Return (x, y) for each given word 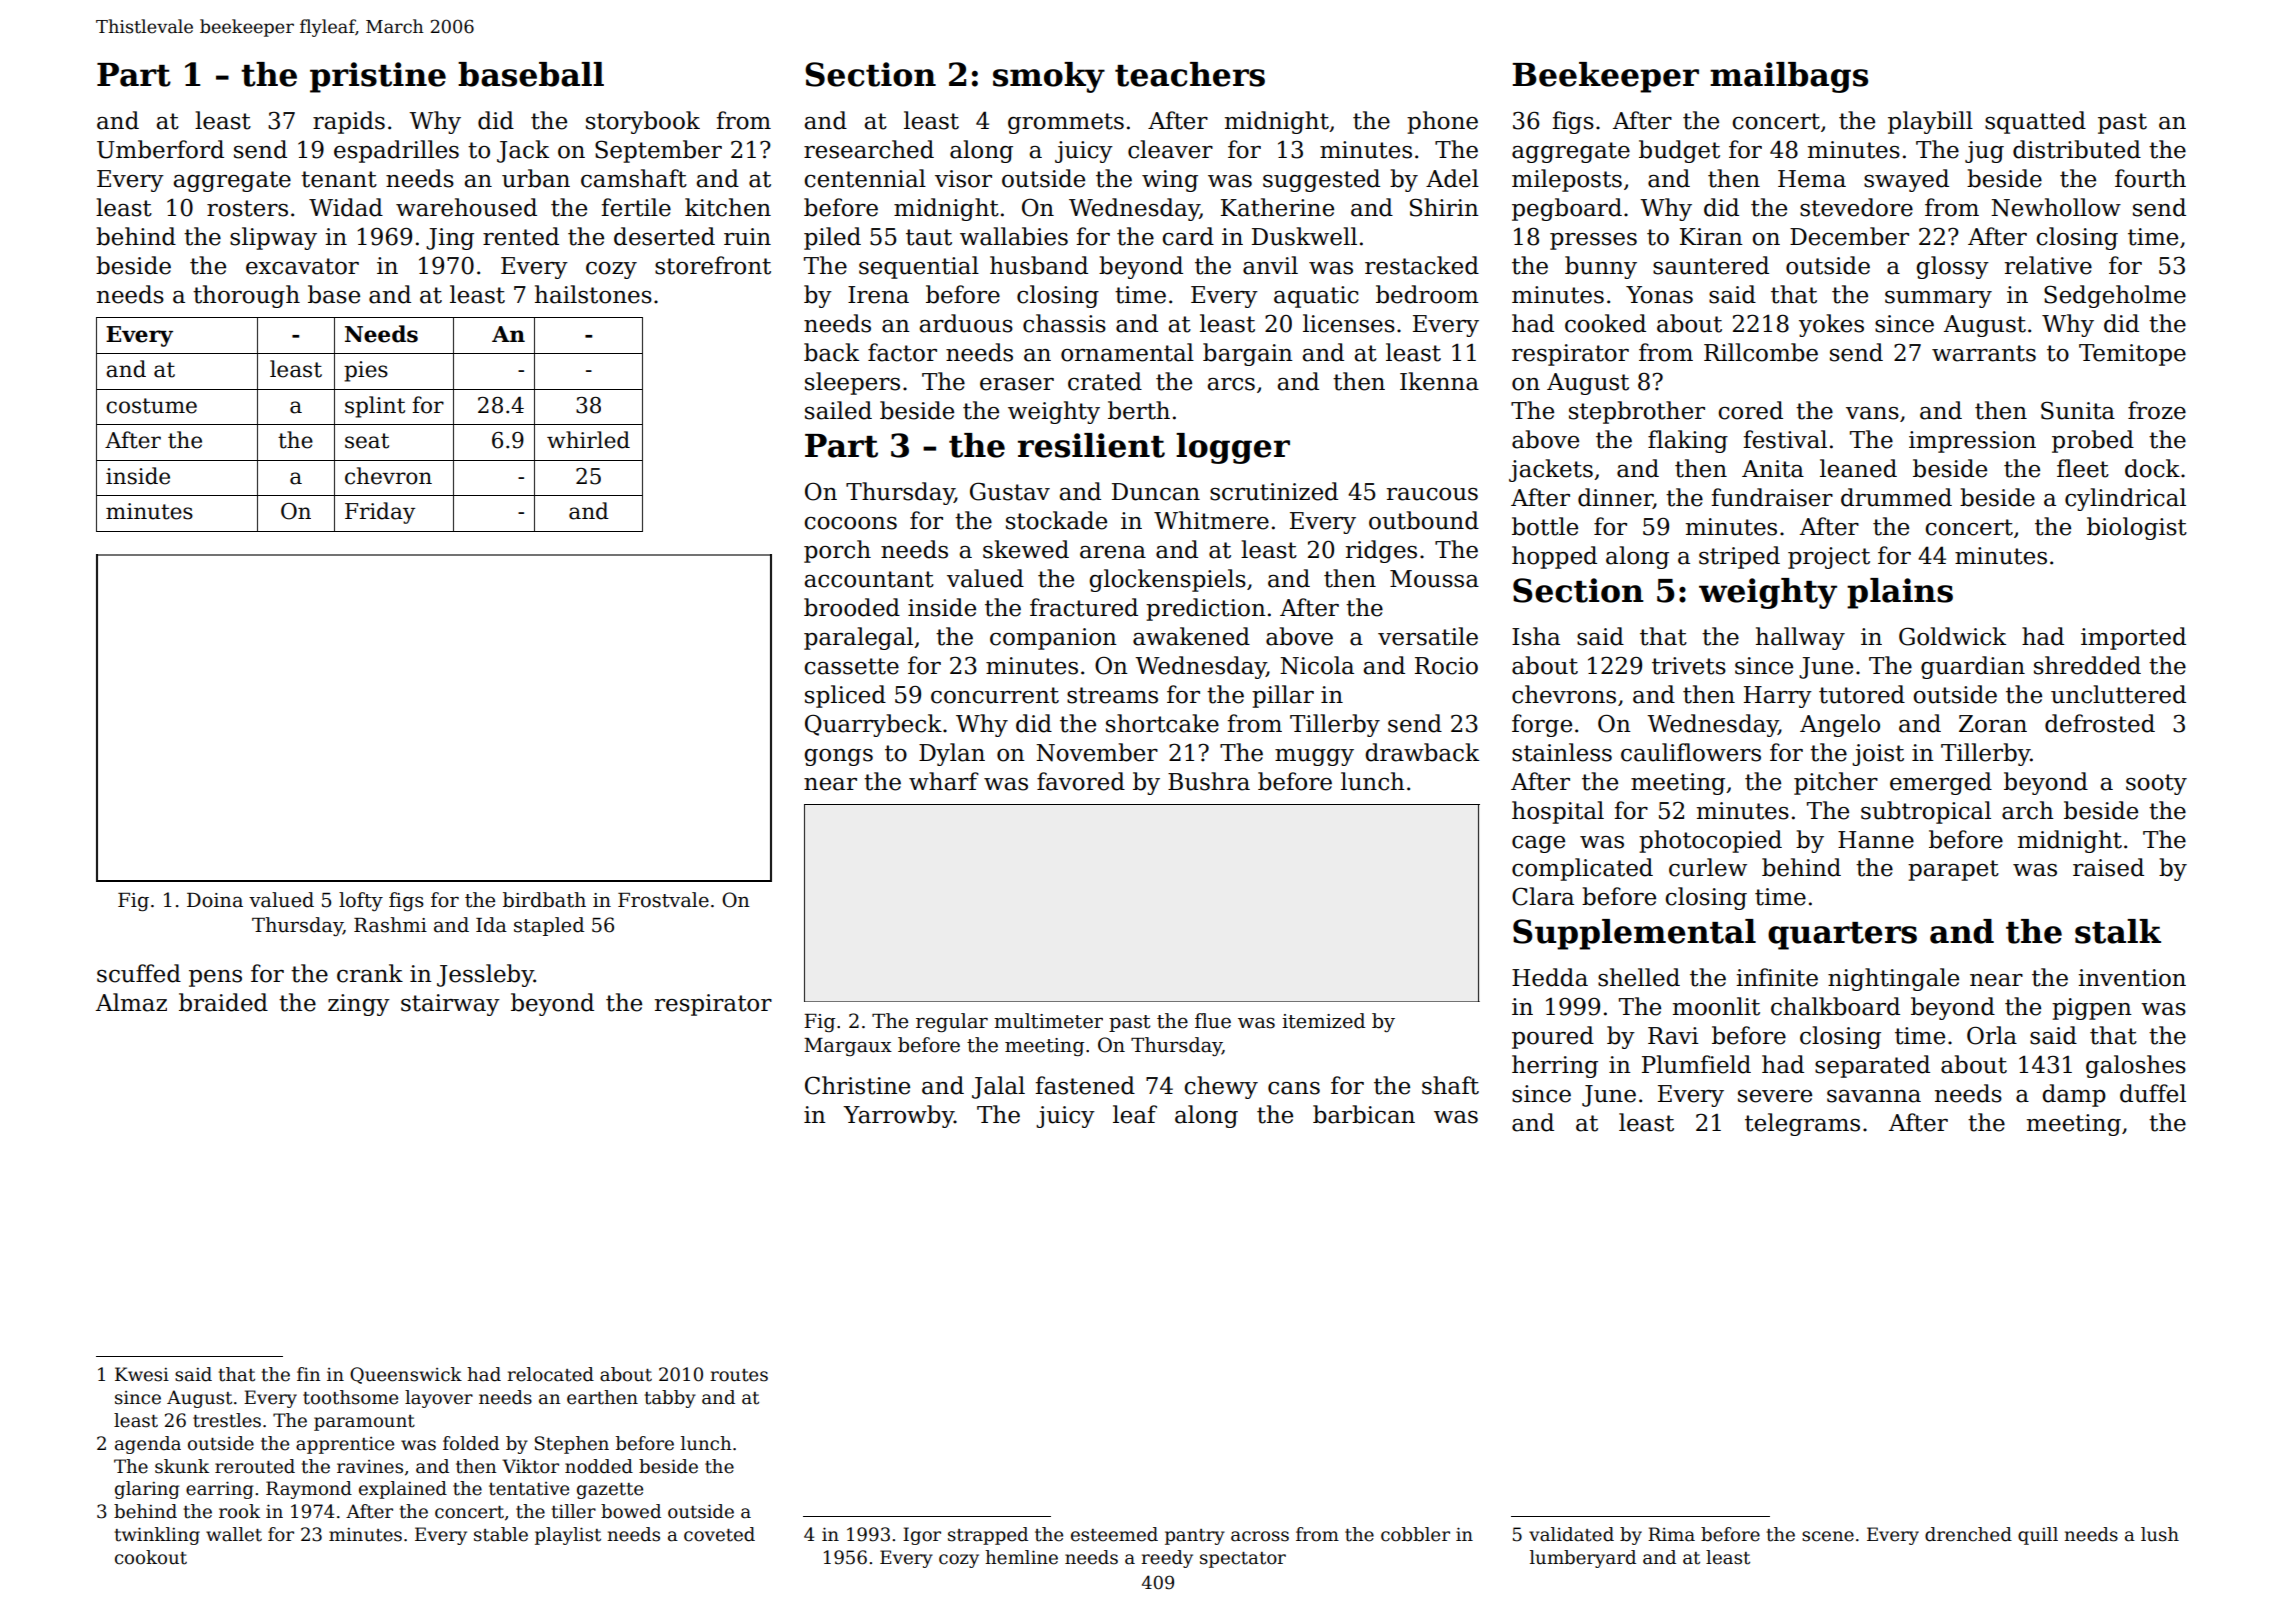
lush (2160, 1534)
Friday (380, 513)
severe (1775, 1096)
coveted (719, 1534)
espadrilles (396, 151)
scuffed (139, 973)
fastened (1085, 1085)
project (1829, 558)
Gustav (1010, 491)
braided (223, 1002)
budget (1679, 151)
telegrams (1802, 1124)
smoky (1049, 77)
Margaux (848, 1047)
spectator (1243, 1560)
